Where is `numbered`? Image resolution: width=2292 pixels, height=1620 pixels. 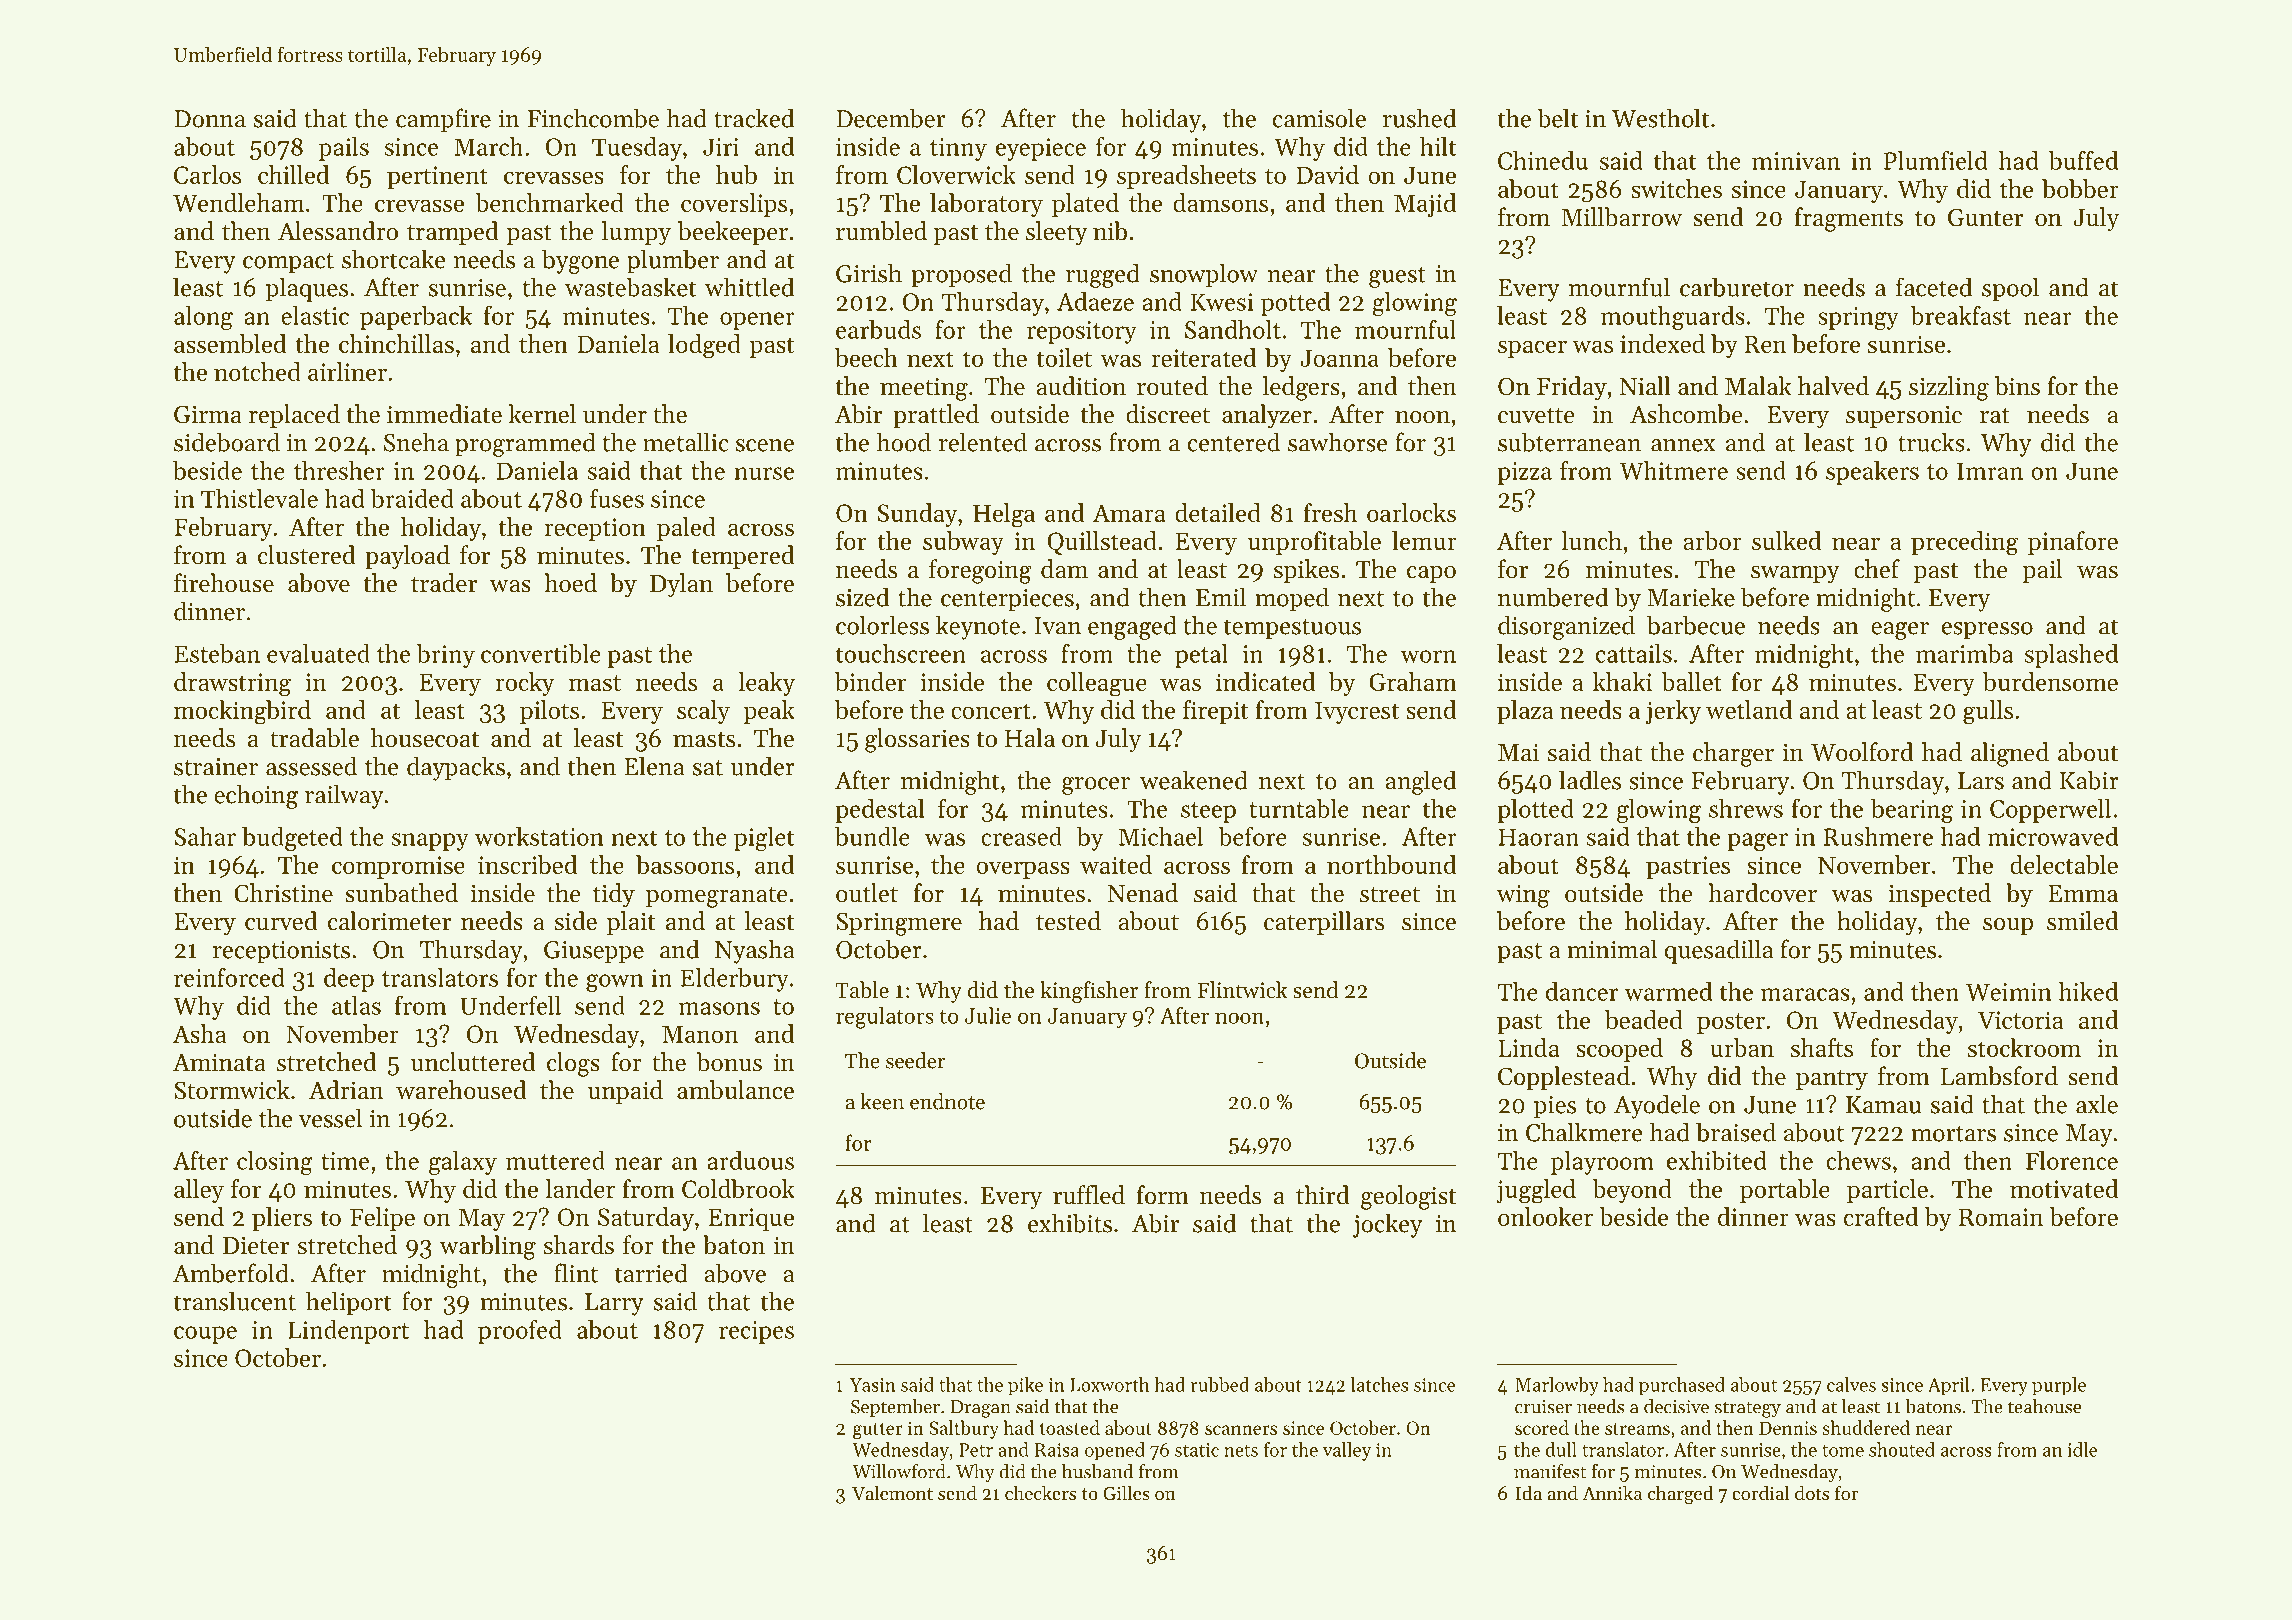 numbered is located at coordinates (1553, 597).
